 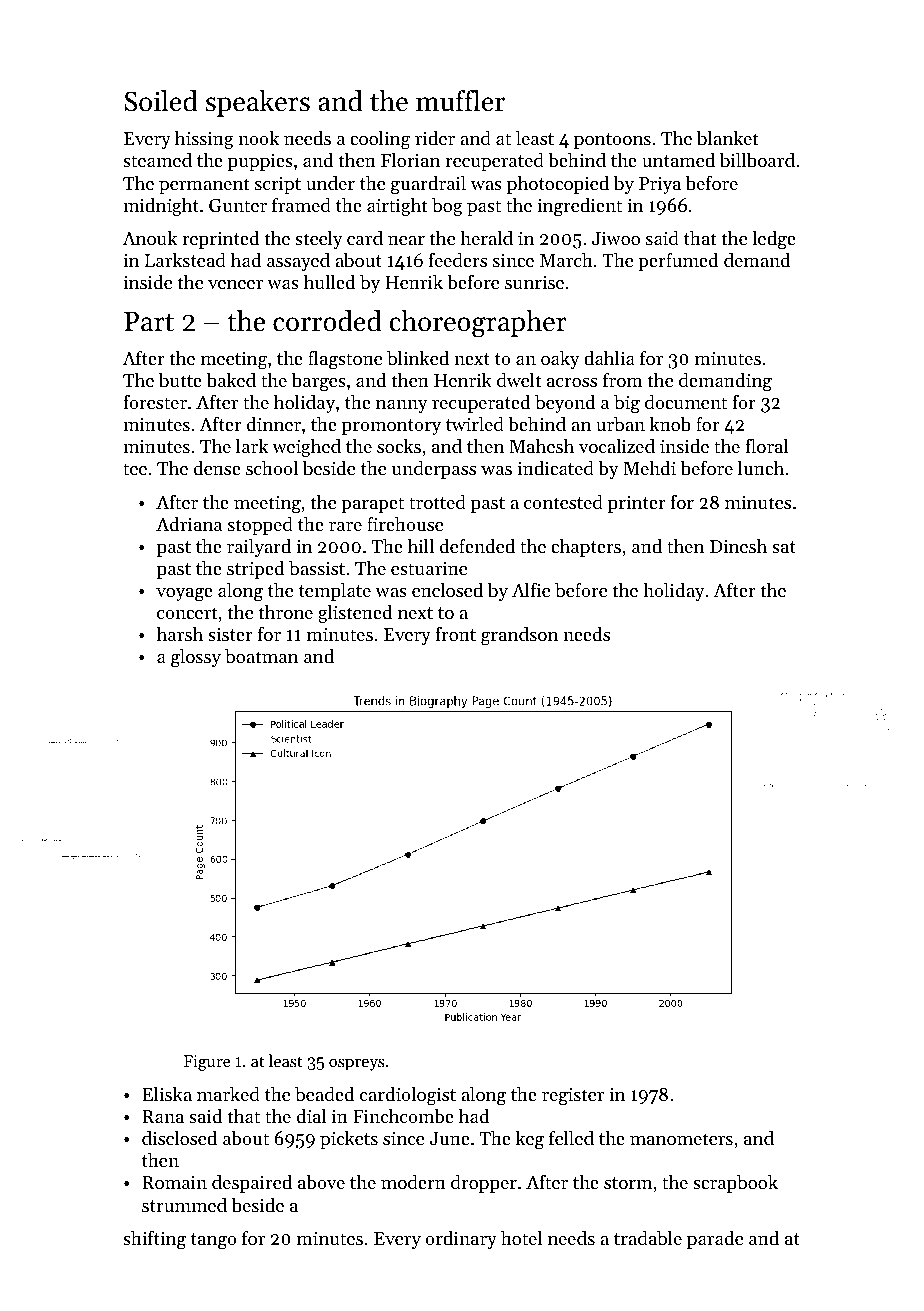 I want to click on ordinary, so click(x=461, y=1240).
